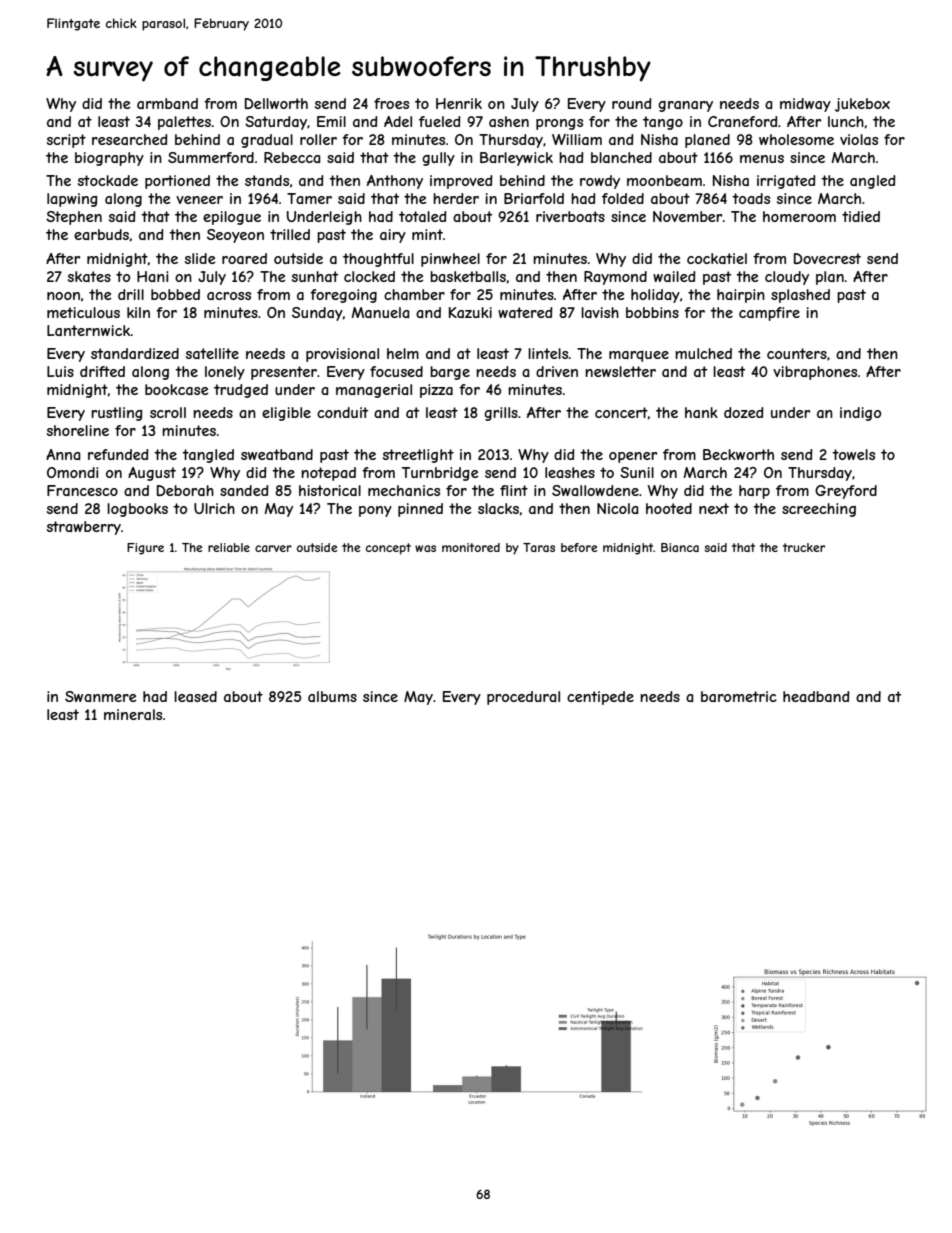 The width and height of the page is (952, 1233). Describe the element at coordinates (167, 103) in the page. I see `armband` at that location.
